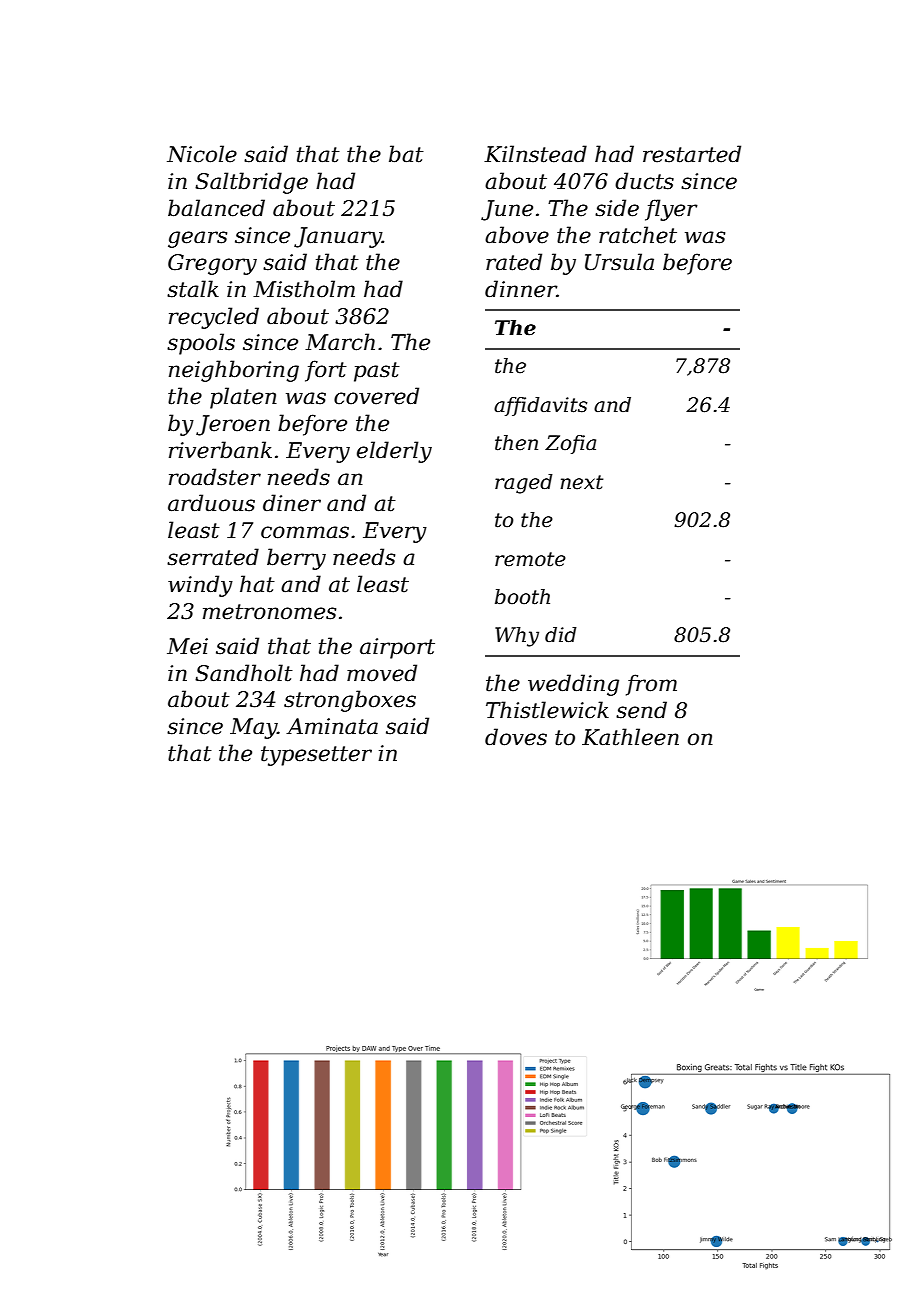  Describe the element at coordinates (202, 154) in the screenshot. I see `Nicole` at that location.
